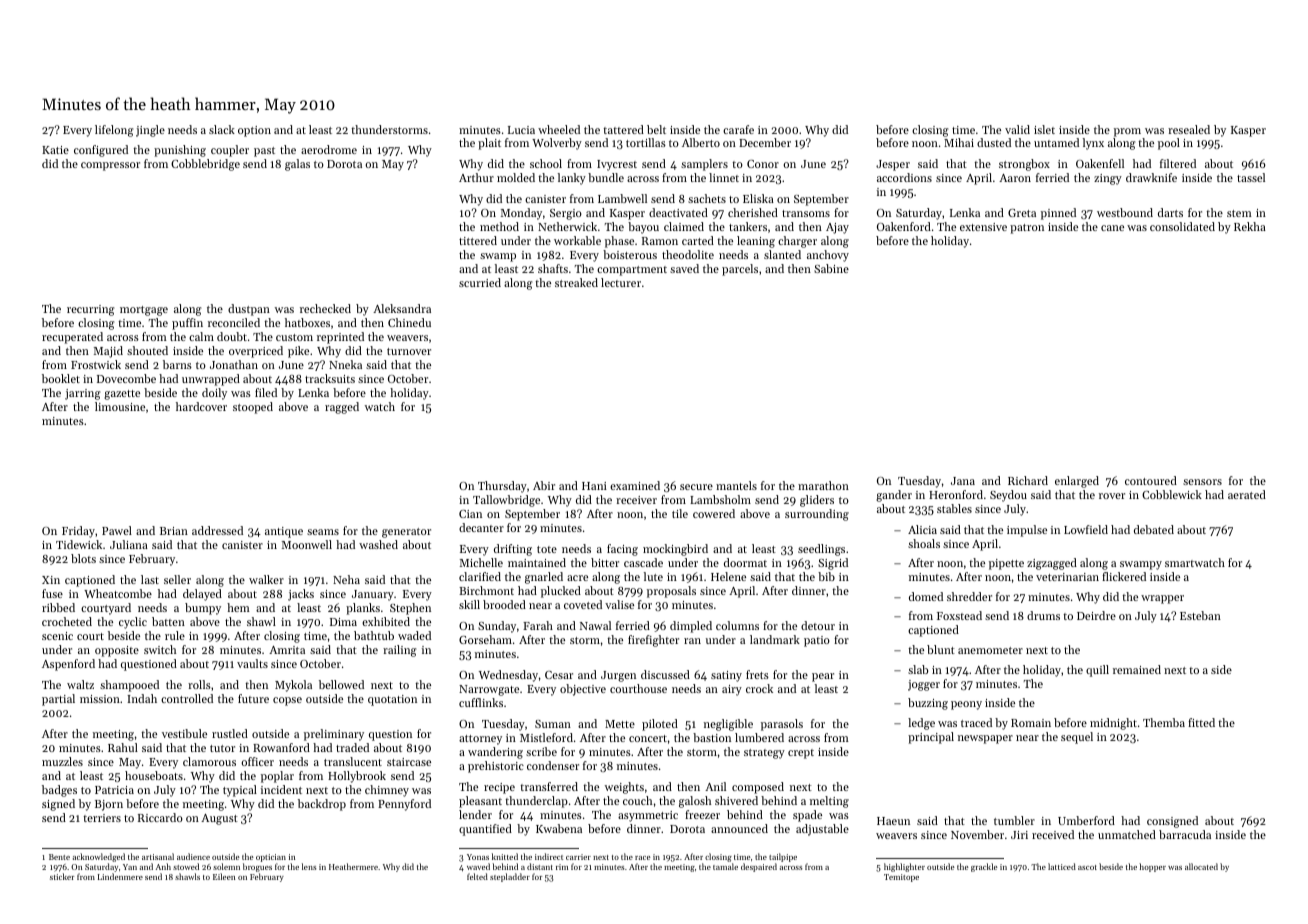  Describe the element at coordinates (1112, 228) in the screenshot. I see `cane` at that location.
